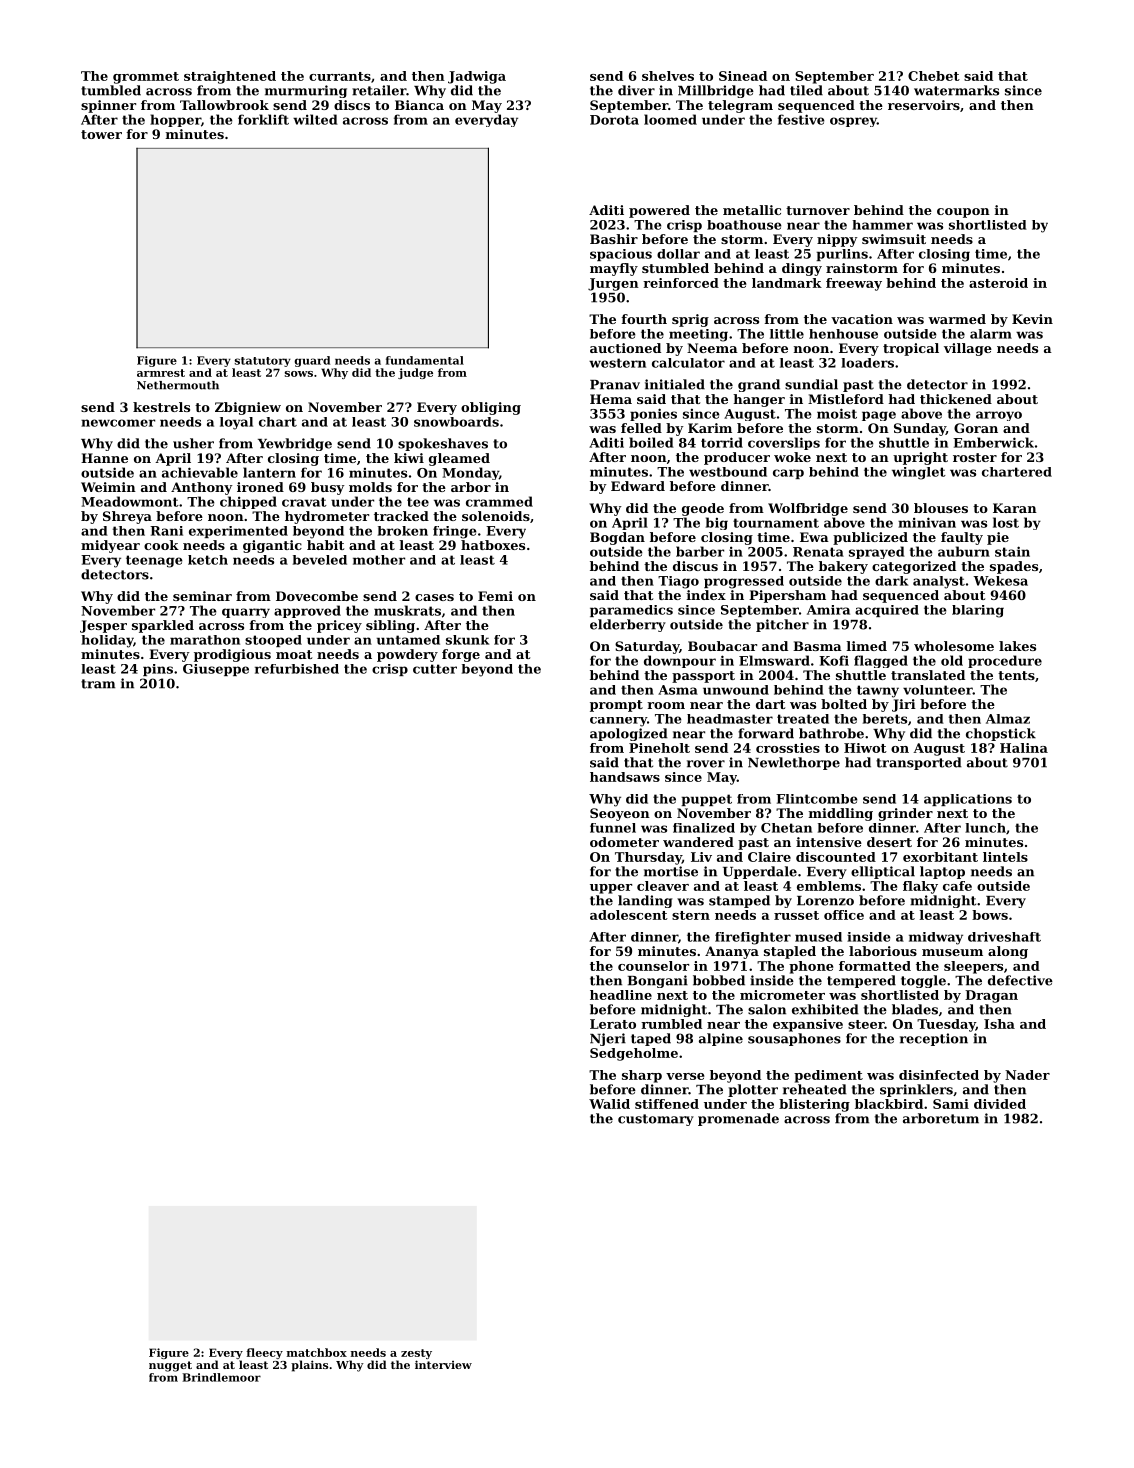 The height and width of the screenshot is (1468, 1134). What do you see at coordinates (101, 134) in the screenshot?
I see `tower` at bounding box center [101, 134].
